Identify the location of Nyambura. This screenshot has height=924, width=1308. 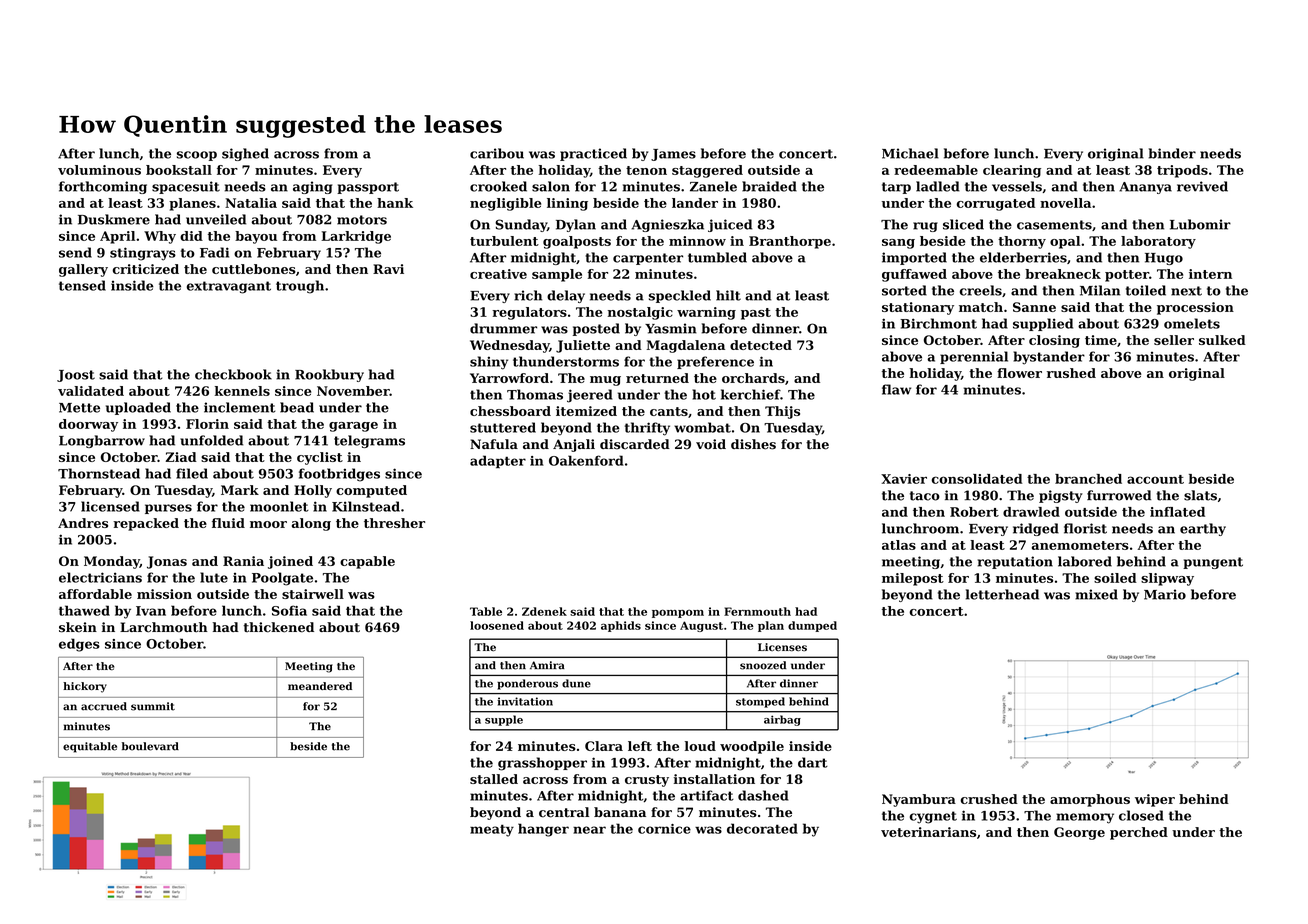
(919, 800).
